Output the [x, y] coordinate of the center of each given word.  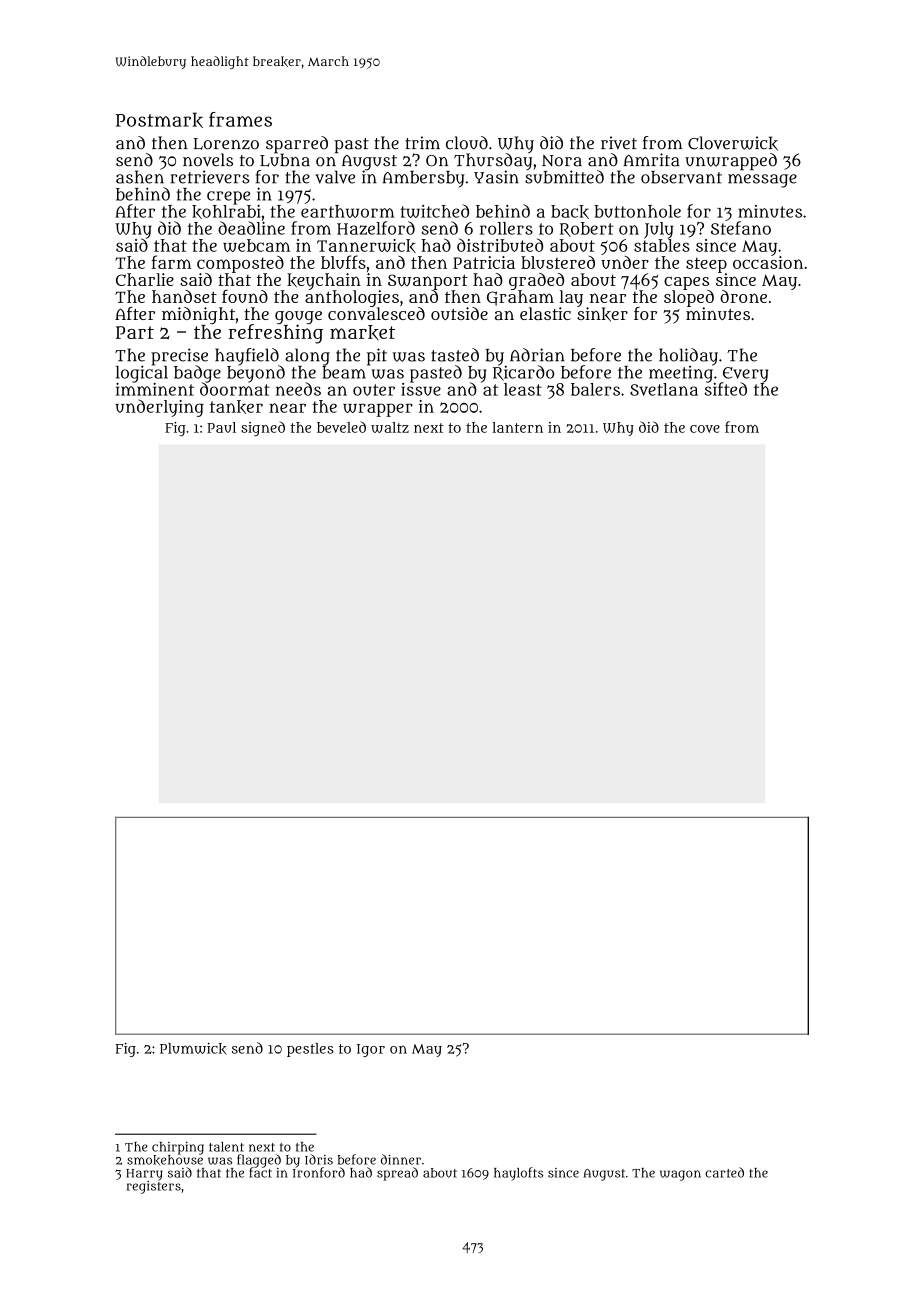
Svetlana [664, 389]
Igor [371, 1050]
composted [240, 264]
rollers [506, 228]
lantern [518, 427]
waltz [390, 427]
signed [263, 428]
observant [681, 177]
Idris [319, 1159]
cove [705, 429]
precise [179, 356]
